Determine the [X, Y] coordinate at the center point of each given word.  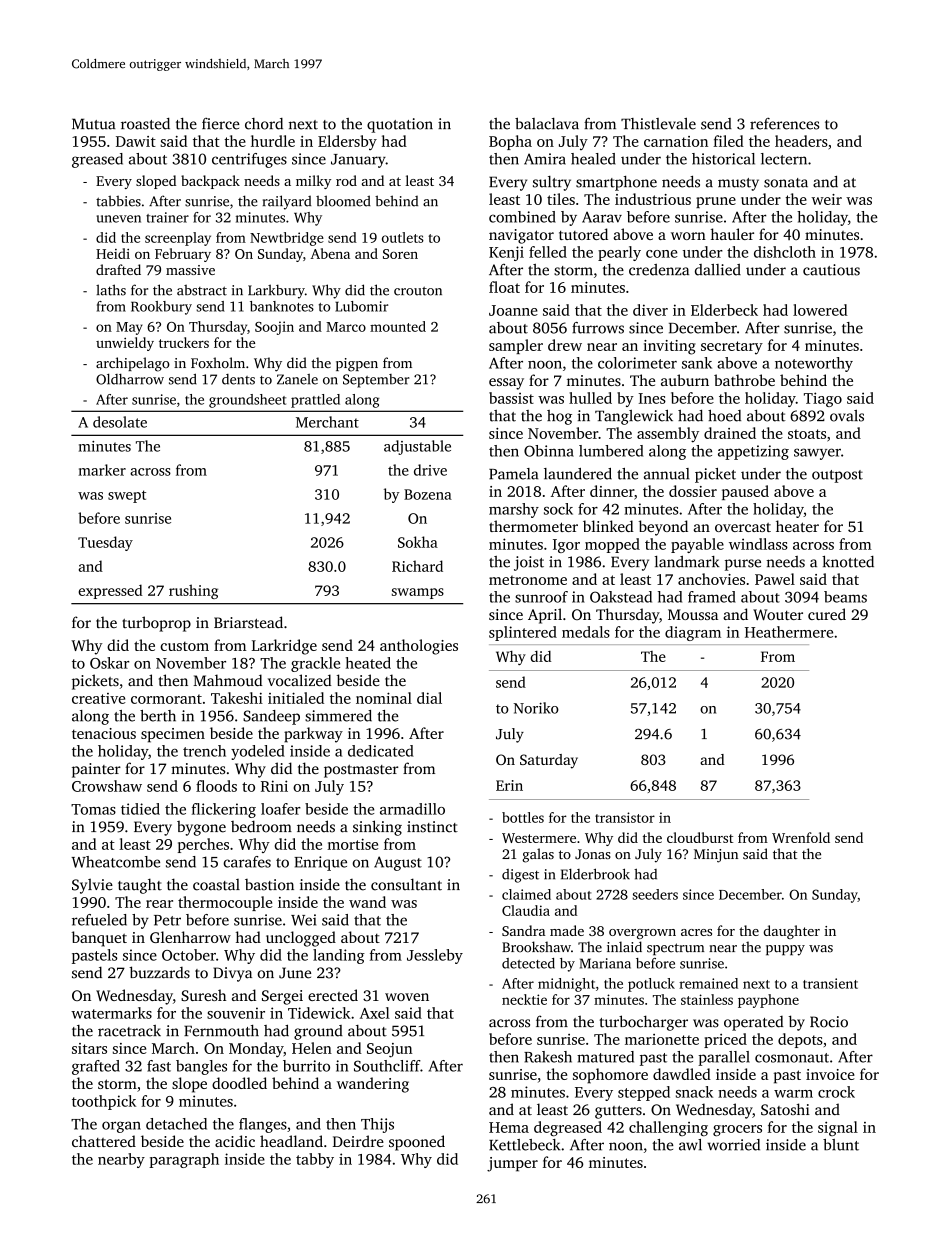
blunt [841, 1145]
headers [801, 141]
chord [264, 124]
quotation [400, 125]
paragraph [184, 1160]
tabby [315, 1160]
